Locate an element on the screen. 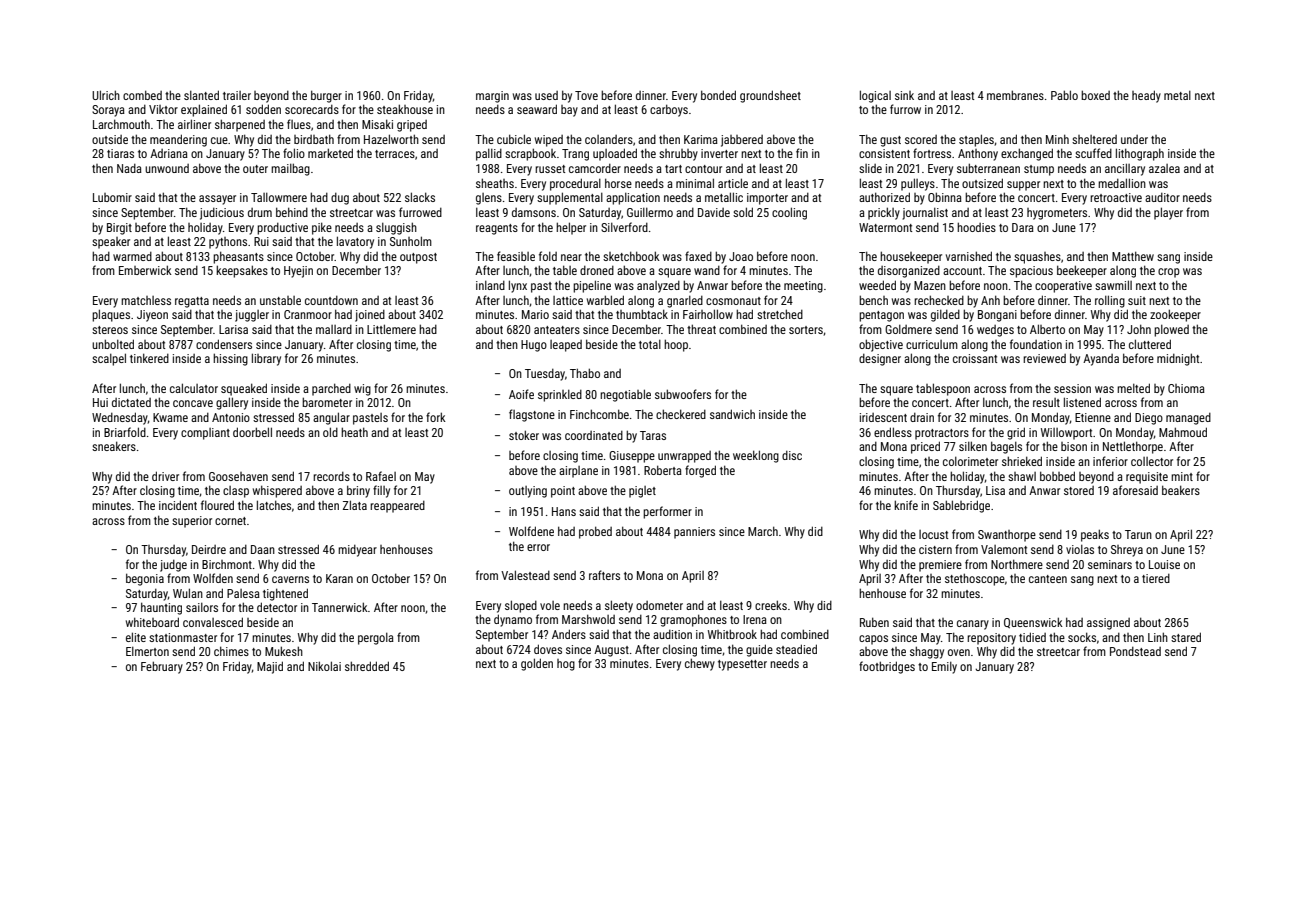  margin is located at coordinates (492, 97).
